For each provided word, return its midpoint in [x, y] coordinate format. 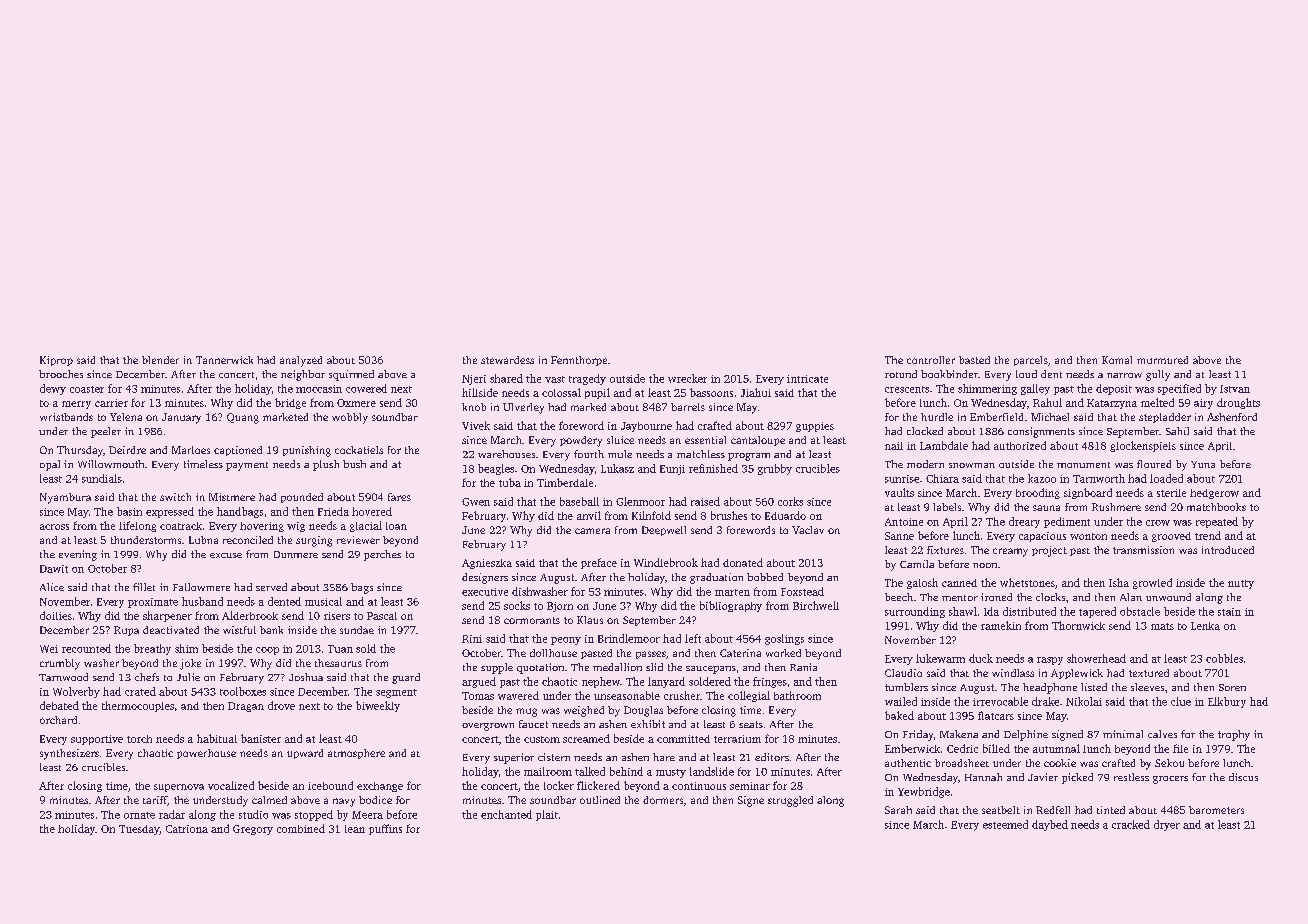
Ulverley [523, 408]
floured [1154, 464]
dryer [1167, 825]
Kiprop [56, 361]
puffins [385, 829]
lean [355, 829]
